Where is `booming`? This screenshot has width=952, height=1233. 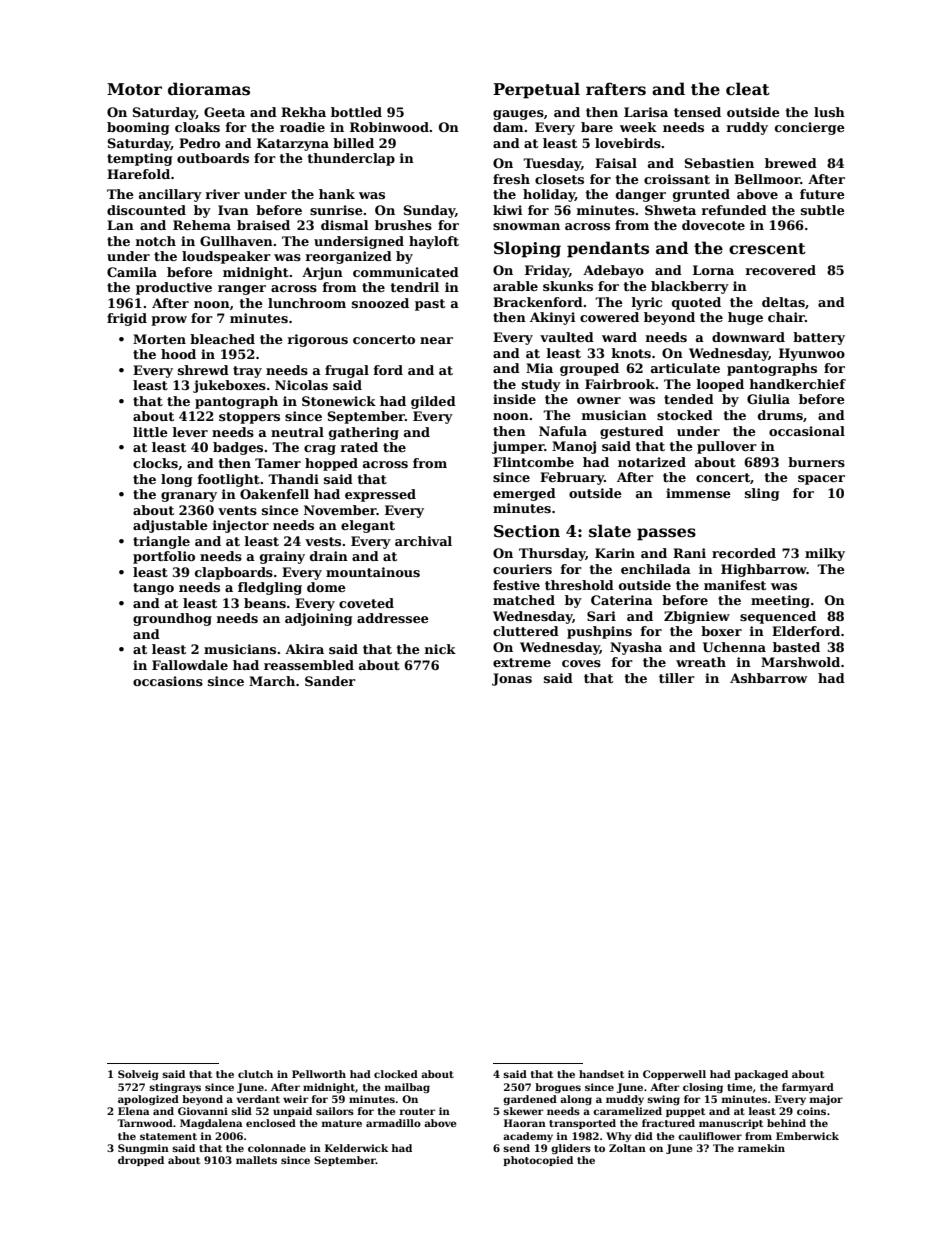
booming is located at coordinates (138, 128).
